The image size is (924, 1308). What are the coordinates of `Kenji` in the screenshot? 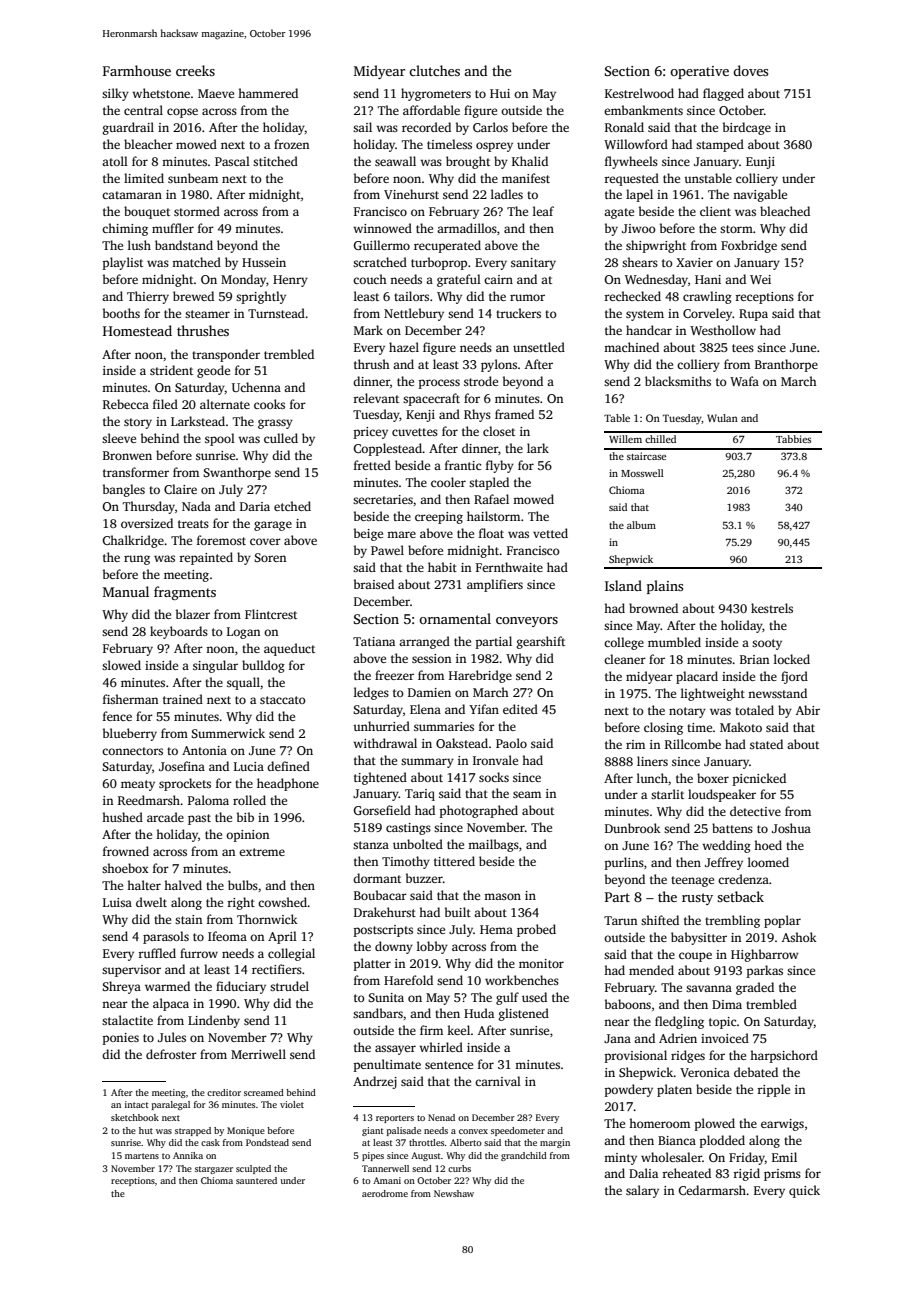 It's located at (420, 416).
